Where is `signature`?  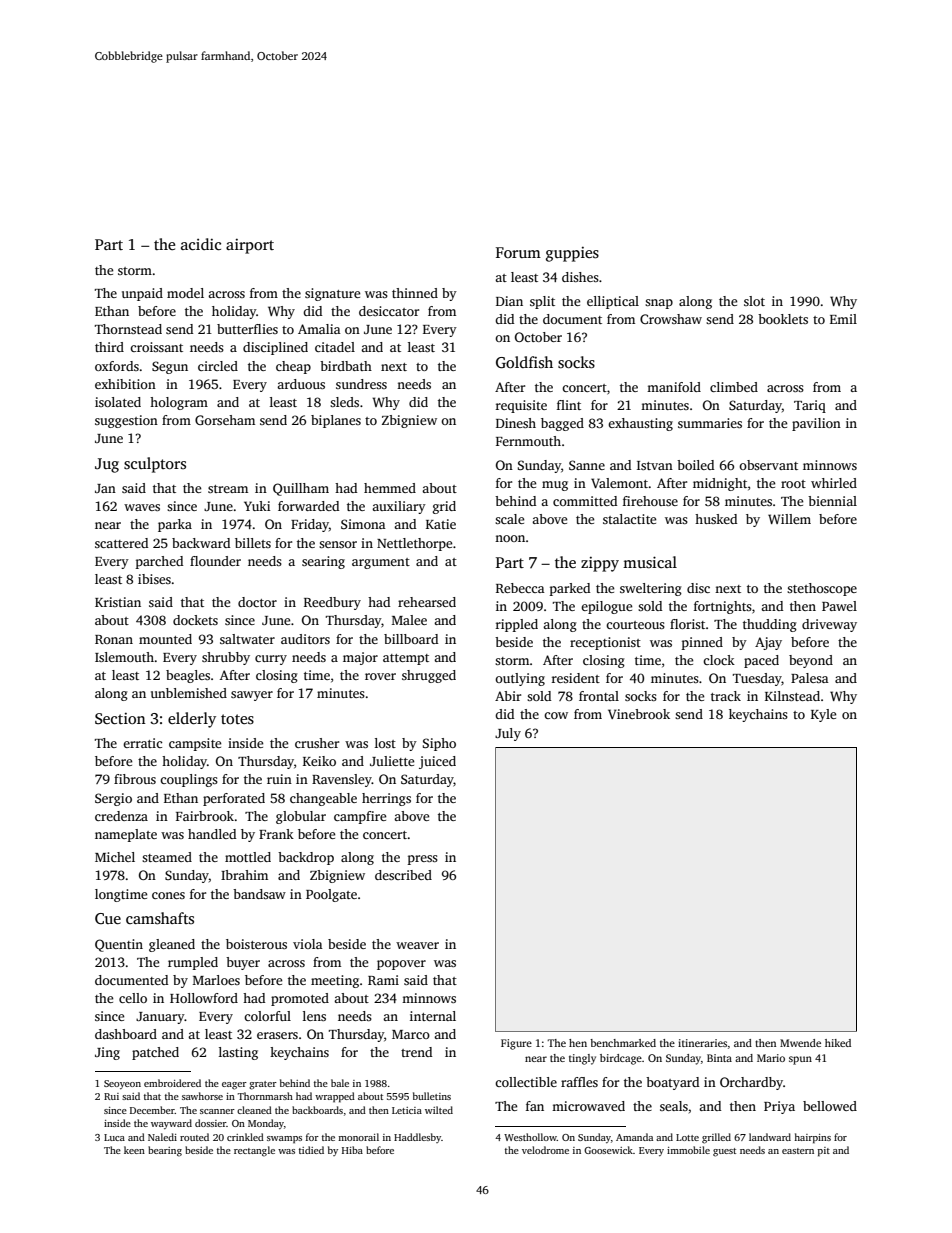 signature is located at coordinates (332, 294).
